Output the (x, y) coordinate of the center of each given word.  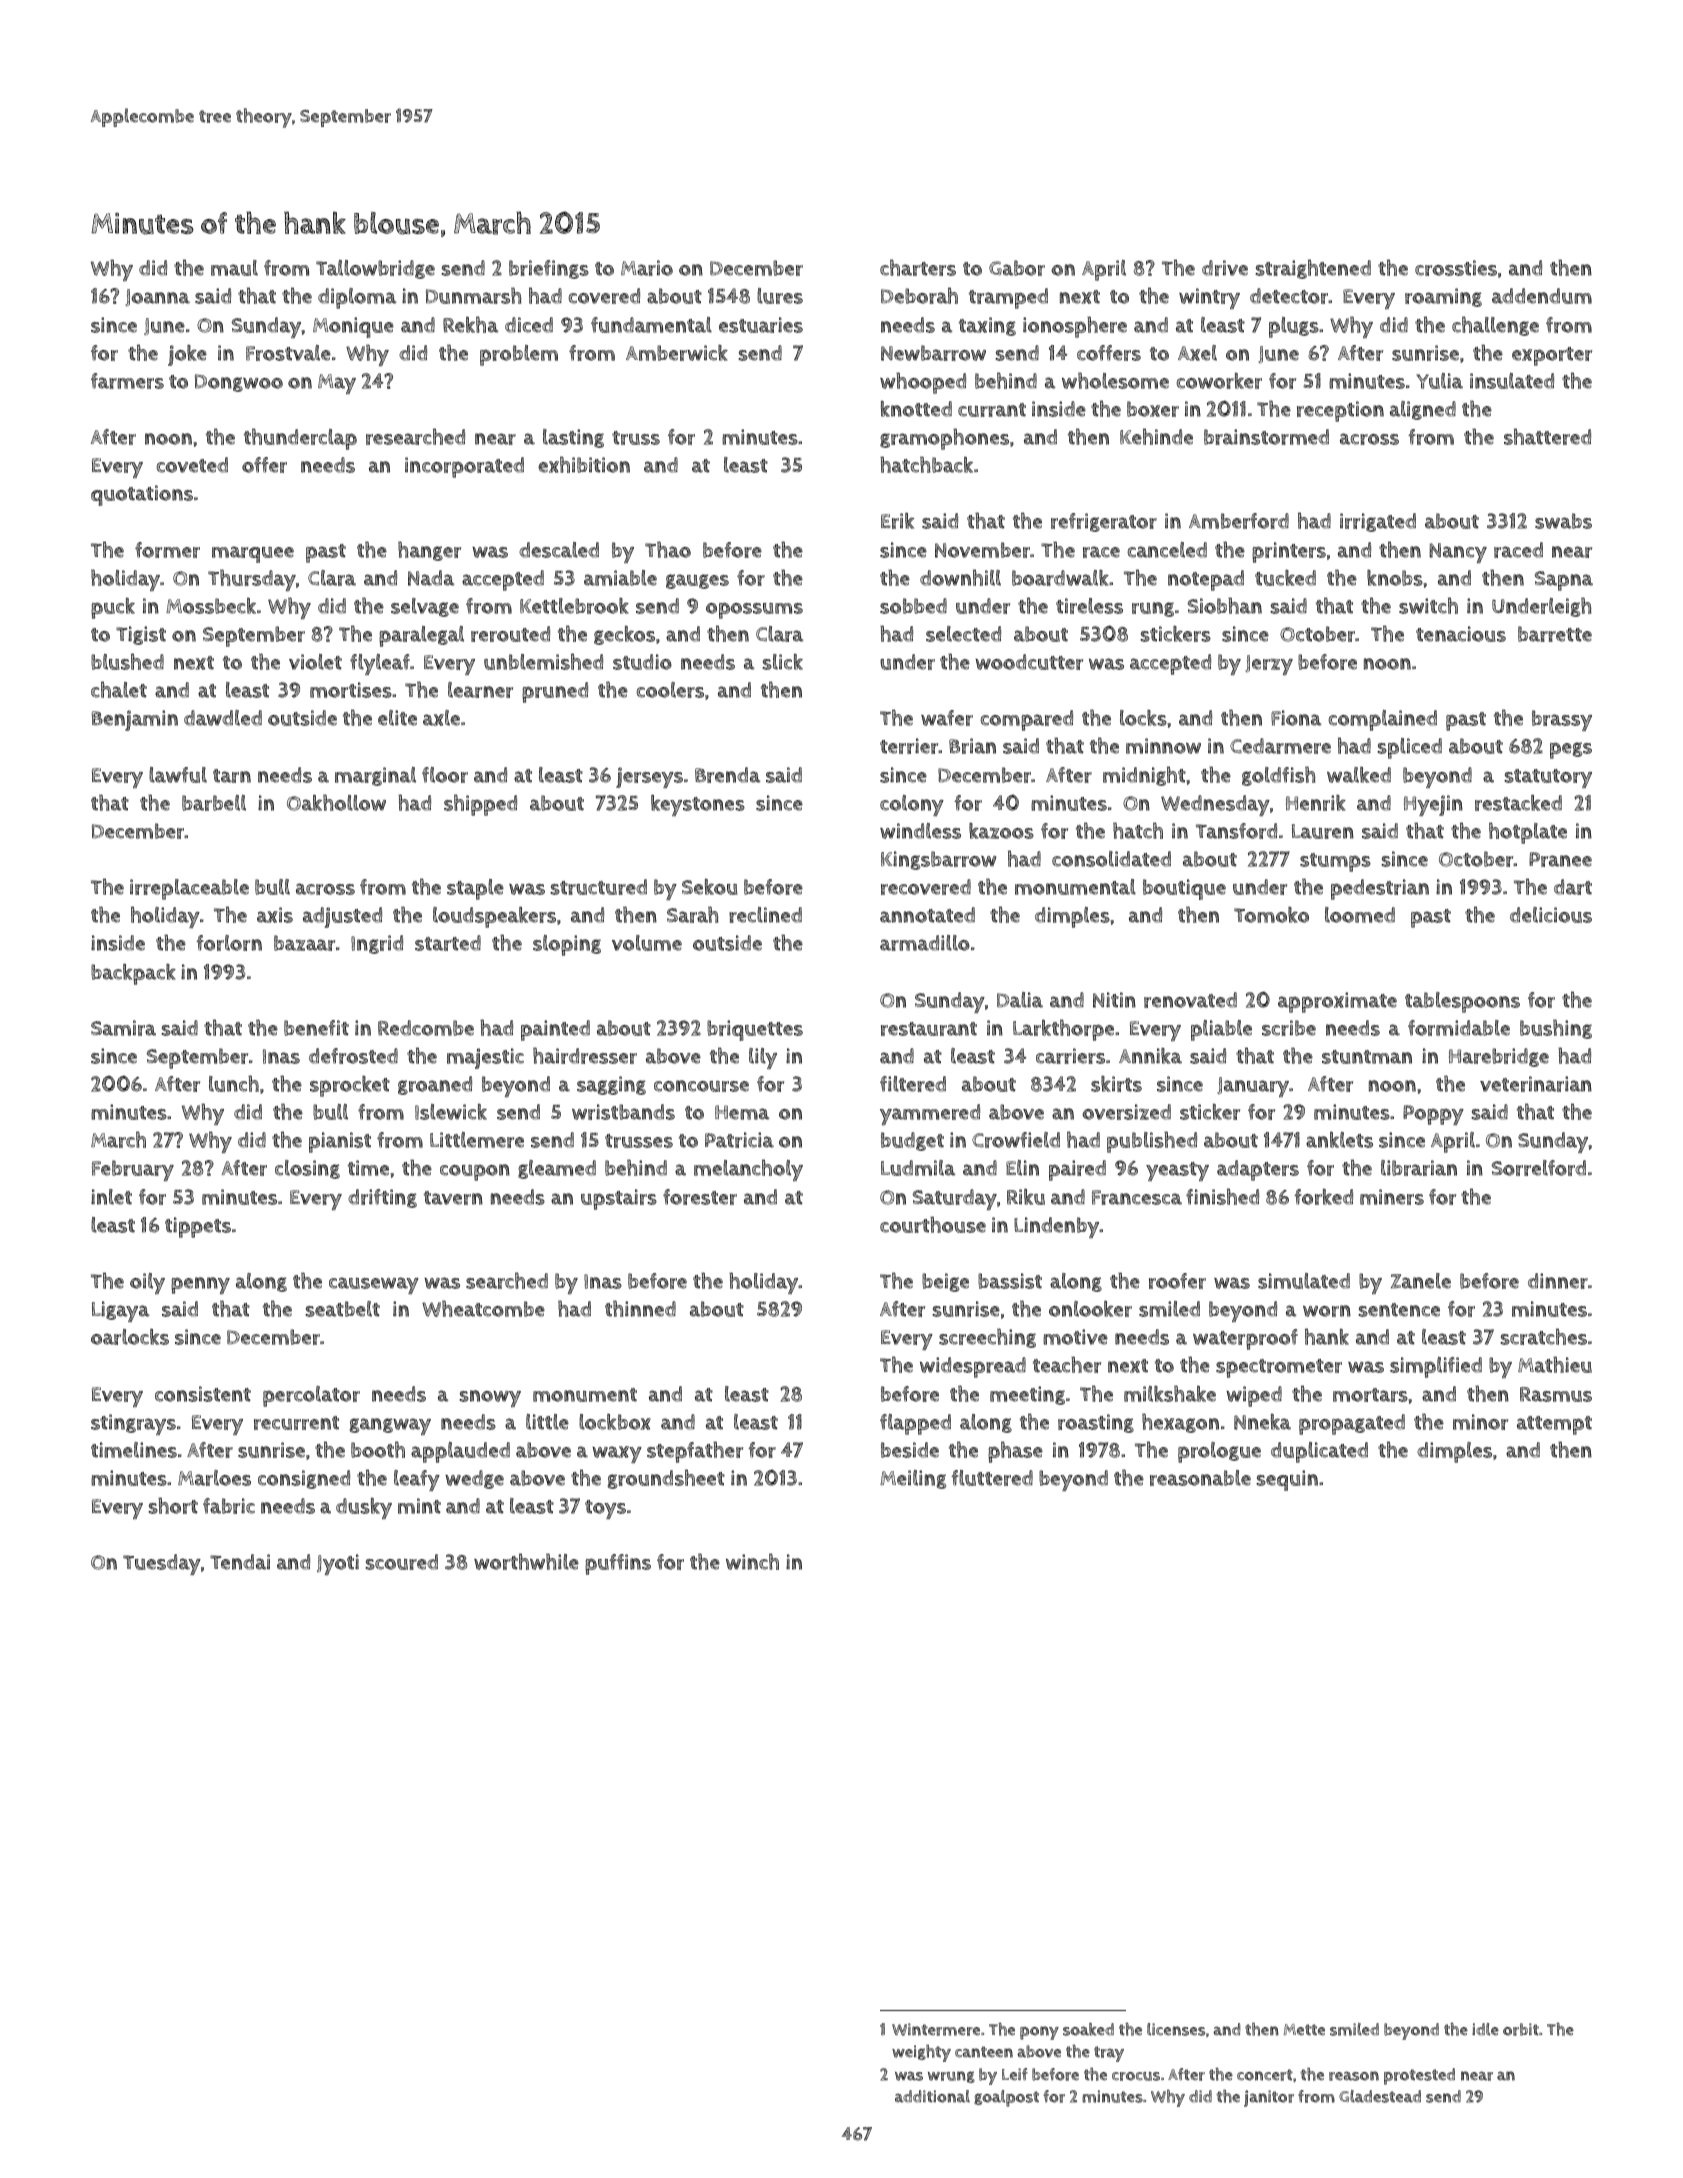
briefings (549, 269)
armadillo (925, 943)
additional (932, 2096)
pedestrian (1380, 889)
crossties (1456, 268)
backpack (133, 974)
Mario (647, 268)
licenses (1176, 2029)
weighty (921, 2053)
